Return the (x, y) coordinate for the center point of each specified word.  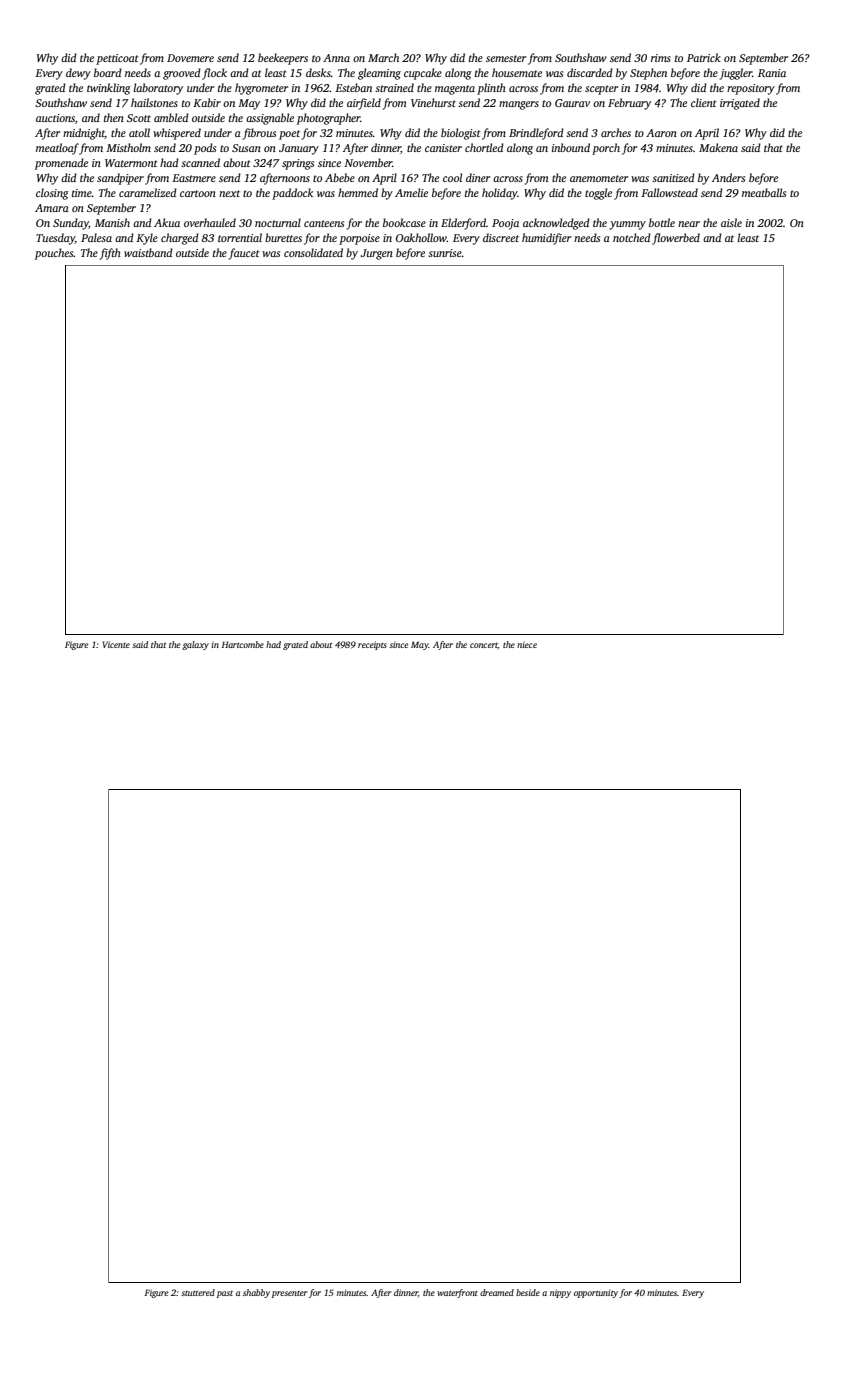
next (229, 193)
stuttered (198, 1292)
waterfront (457, 1293)
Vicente (116, 644)
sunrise (445, 253)
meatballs (764, 192)
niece (527, 644)
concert (484, 646)
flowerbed (676, 239)
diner (478, 177)
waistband (148, 252)
